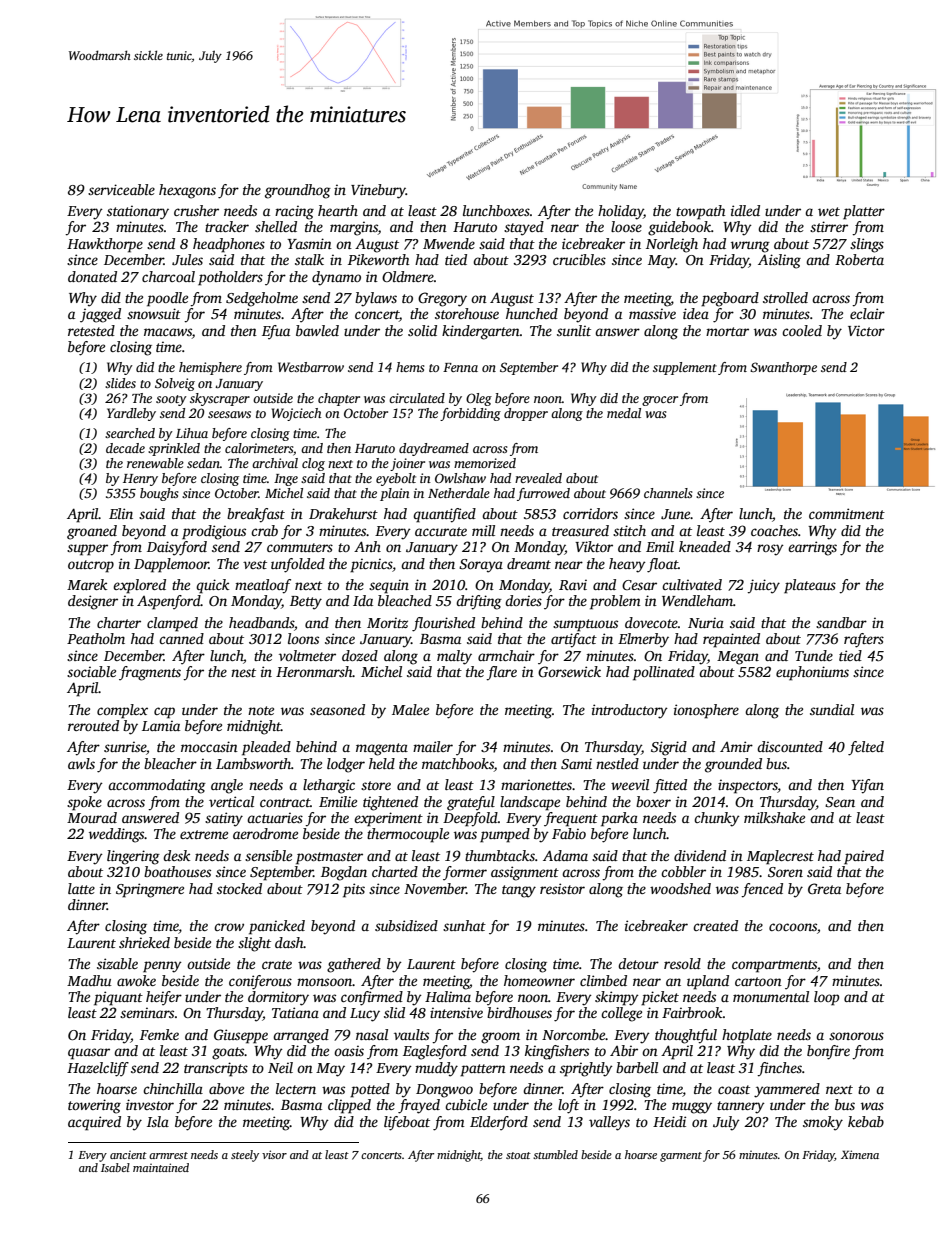  Describe the element at coordinates (526, 414) in the screenshot. I see `dropper` at that location.
